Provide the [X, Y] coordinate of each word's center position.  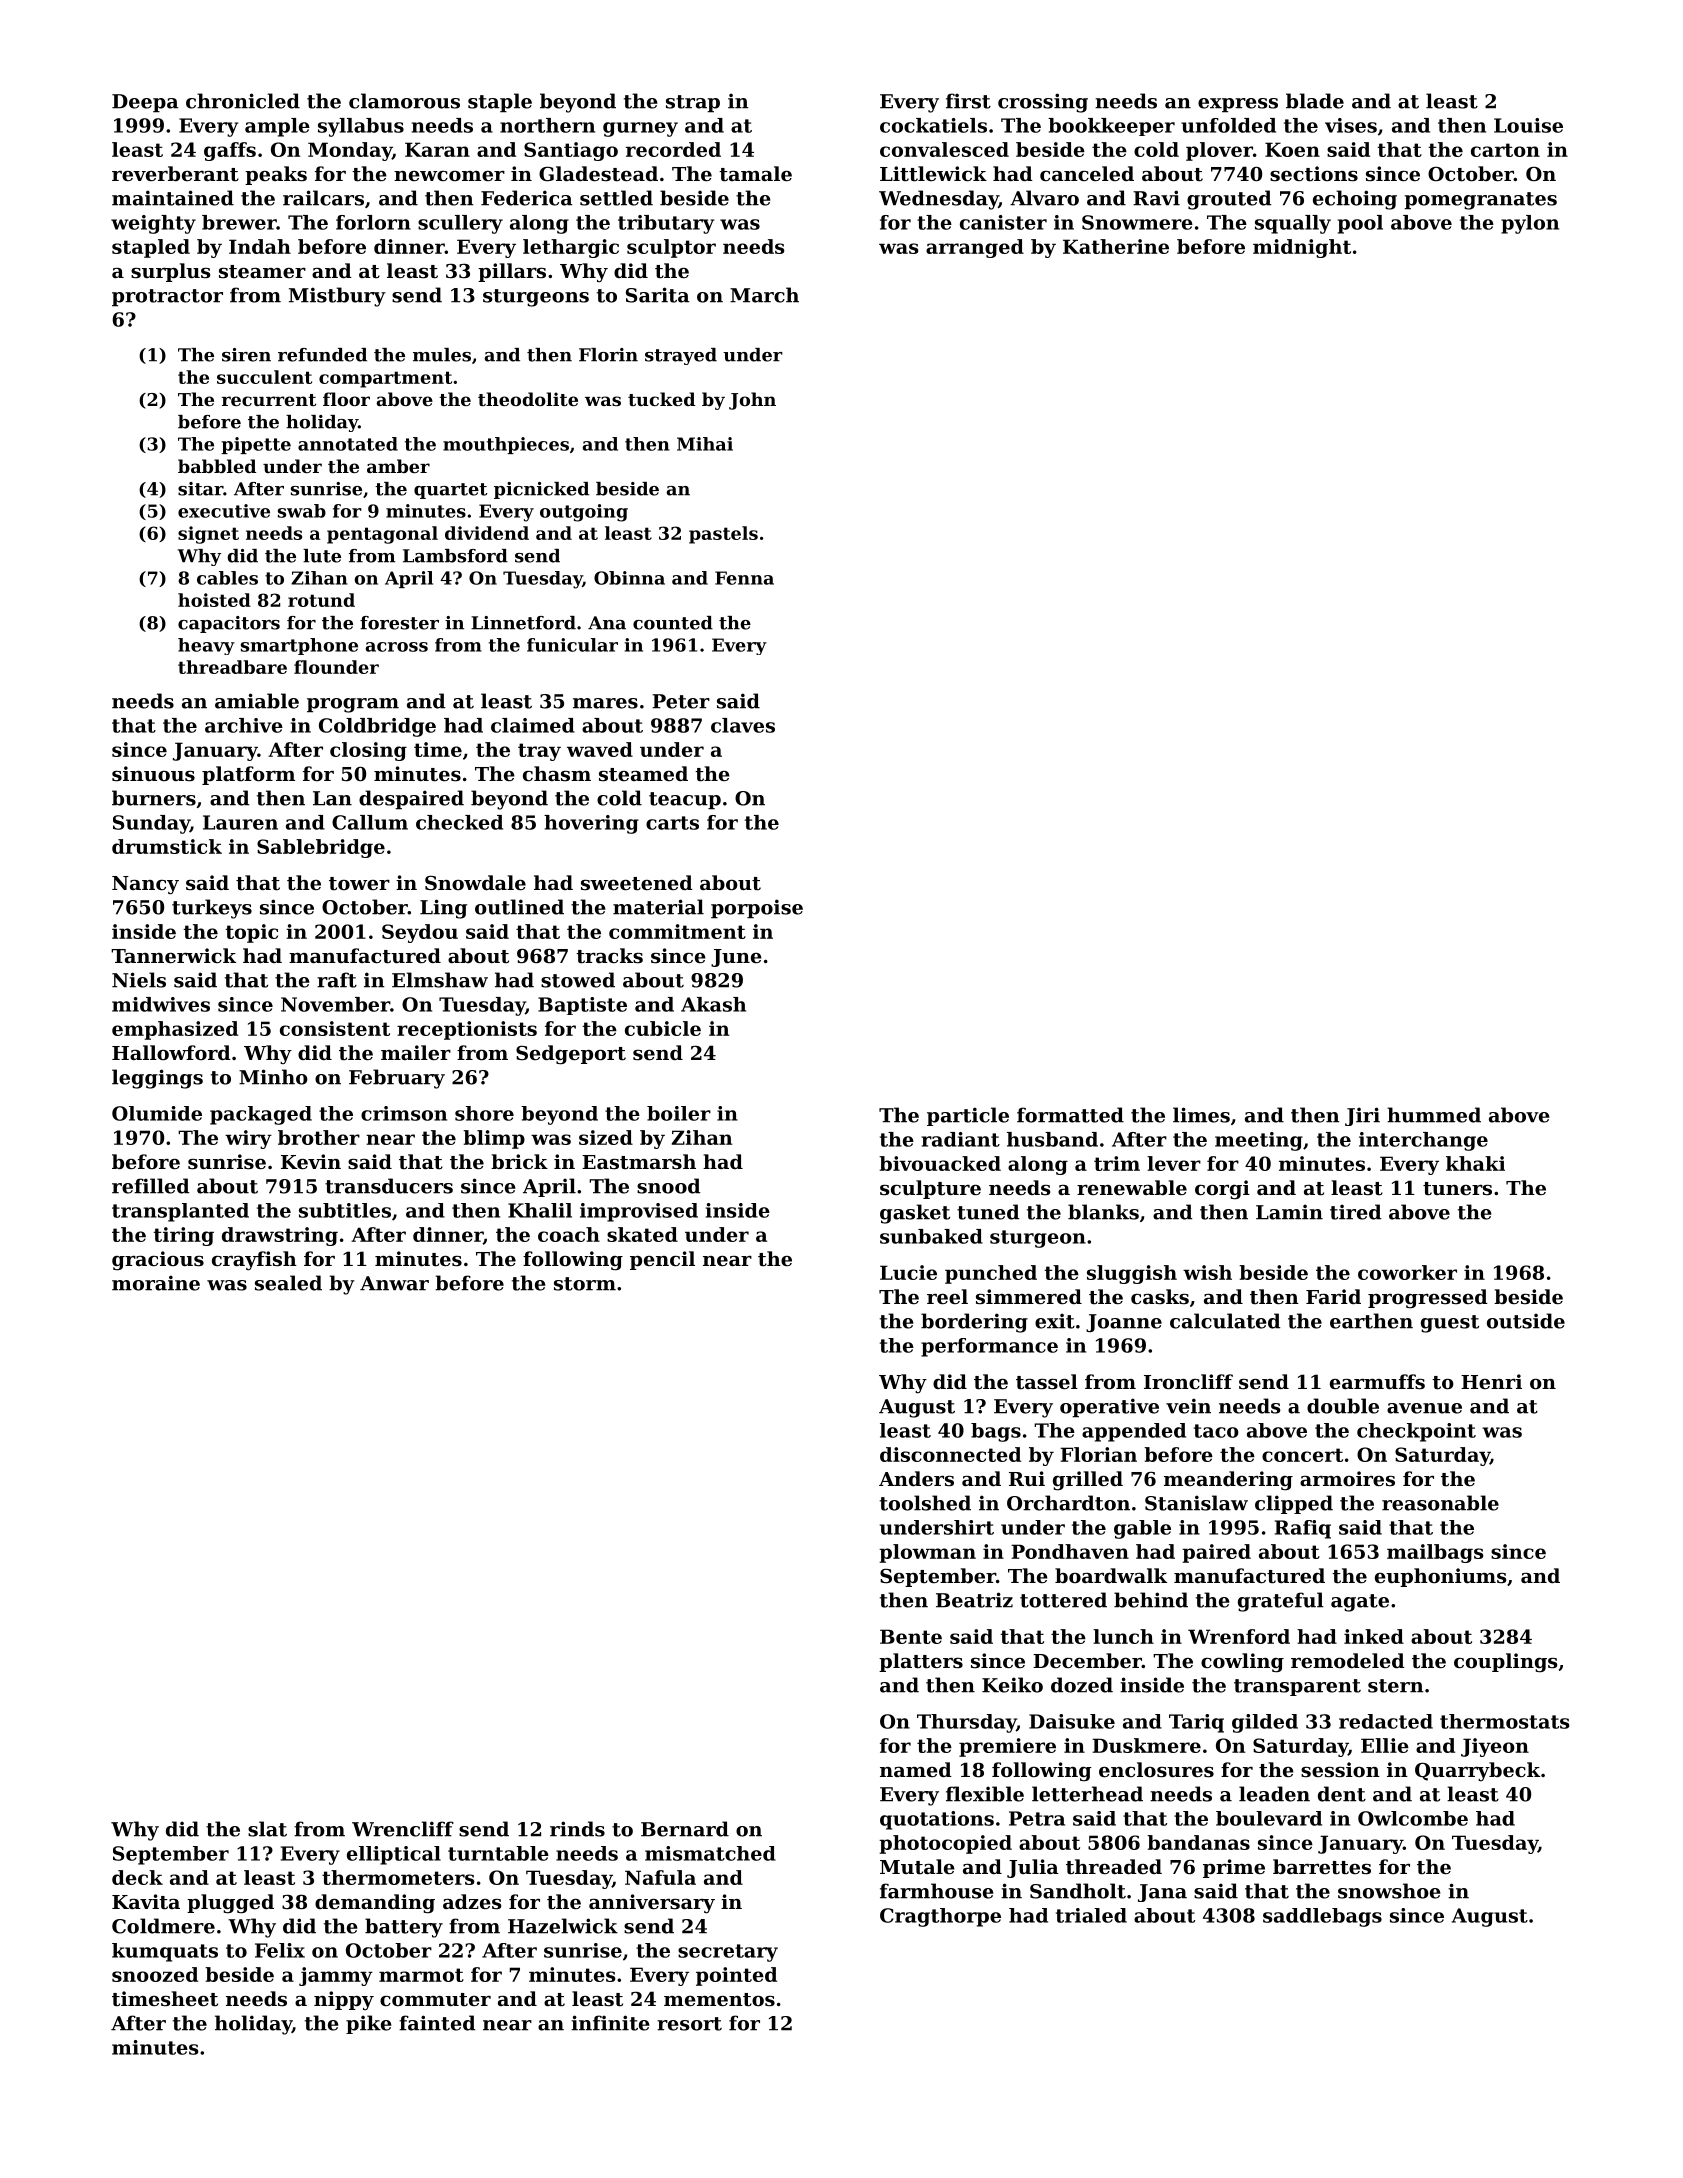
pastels [723, 535]
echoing [1355, 200]
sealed [288, 1283]
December [1087, 1660]
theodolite [528, 399]
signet [208, 535]
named [916, 1769]
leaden [1274, 1794]
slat [267, 1829]
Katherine [1116, 246]
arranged [975, 248]
